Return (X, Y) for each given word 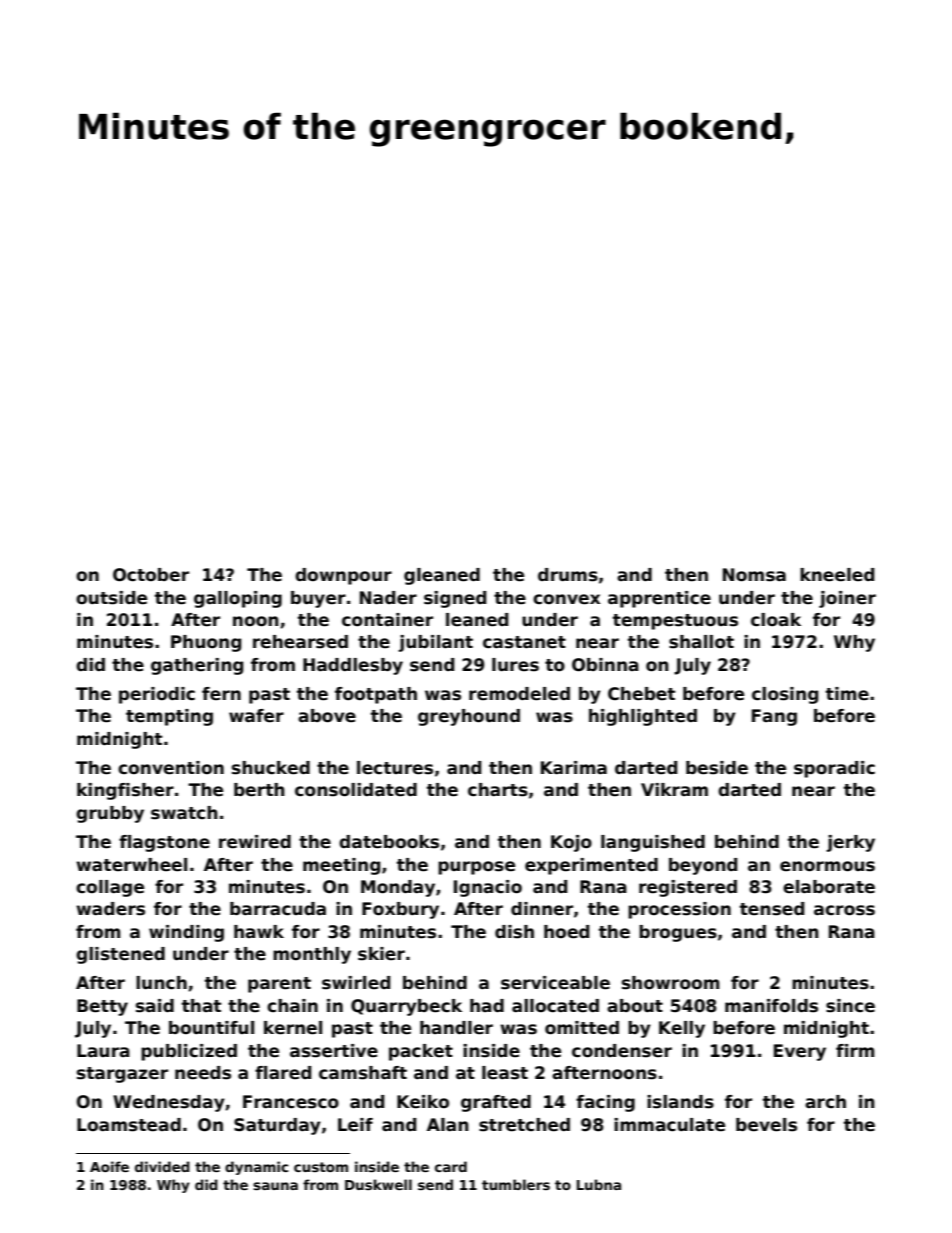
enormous (827, 866)
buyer (318, 599)
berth (259, 790)
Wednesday (169, 1103)
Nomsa (754, 575)
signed (455, 599)
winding (186, 933)
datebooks (389, 842)
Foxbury (400, 910)
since (850, 1006)
